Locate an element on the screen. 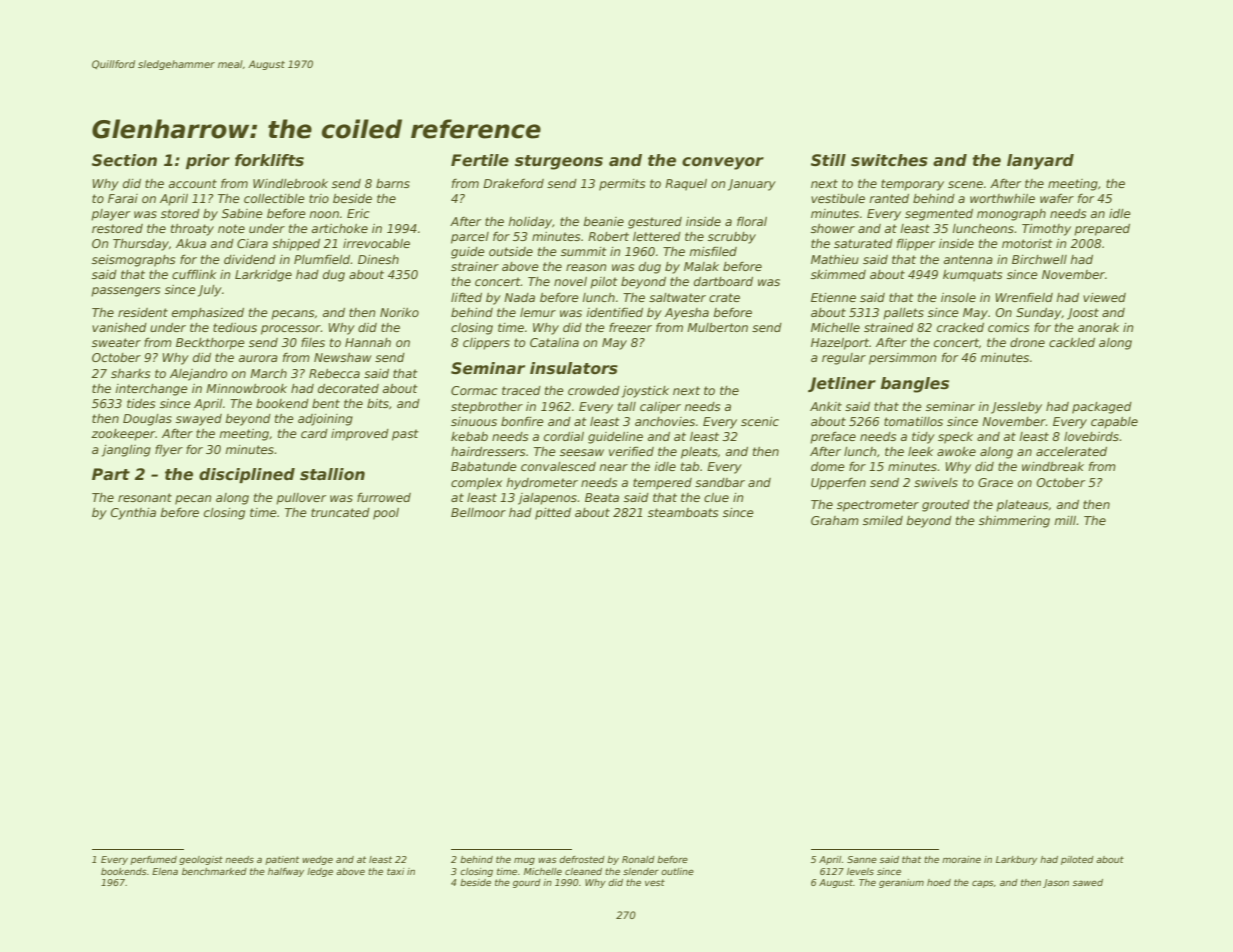  Cynthia is located at coordinates (133, 514).
